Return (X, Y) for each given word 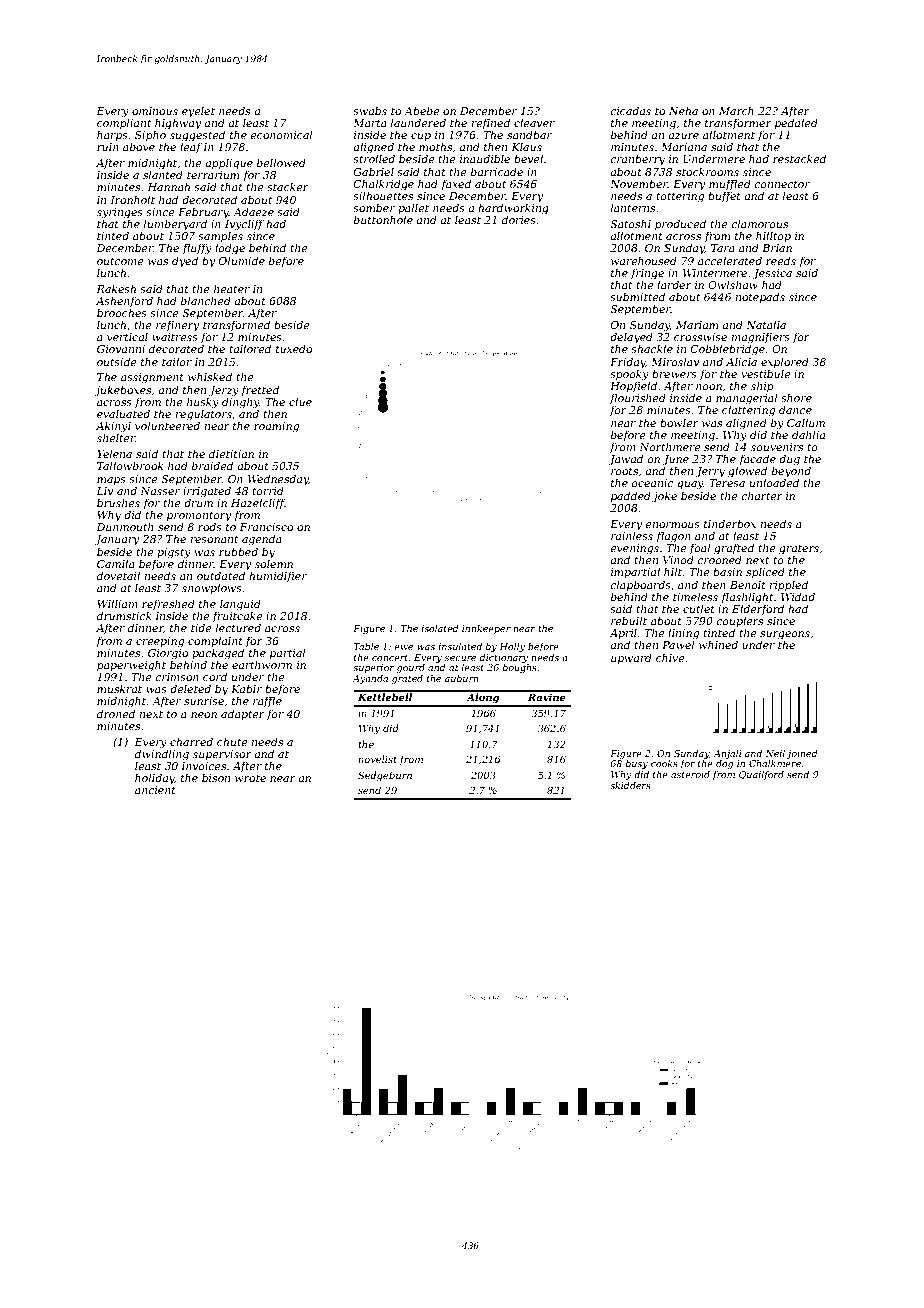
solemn (274, 563)
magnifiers (761, 338)
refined (491, 123)
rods (210, 526)
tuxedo (294, 348)
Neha (683, 110)
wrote (250, 778)
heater (232, 288)
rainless (632, 535)
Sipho (150, 135)
